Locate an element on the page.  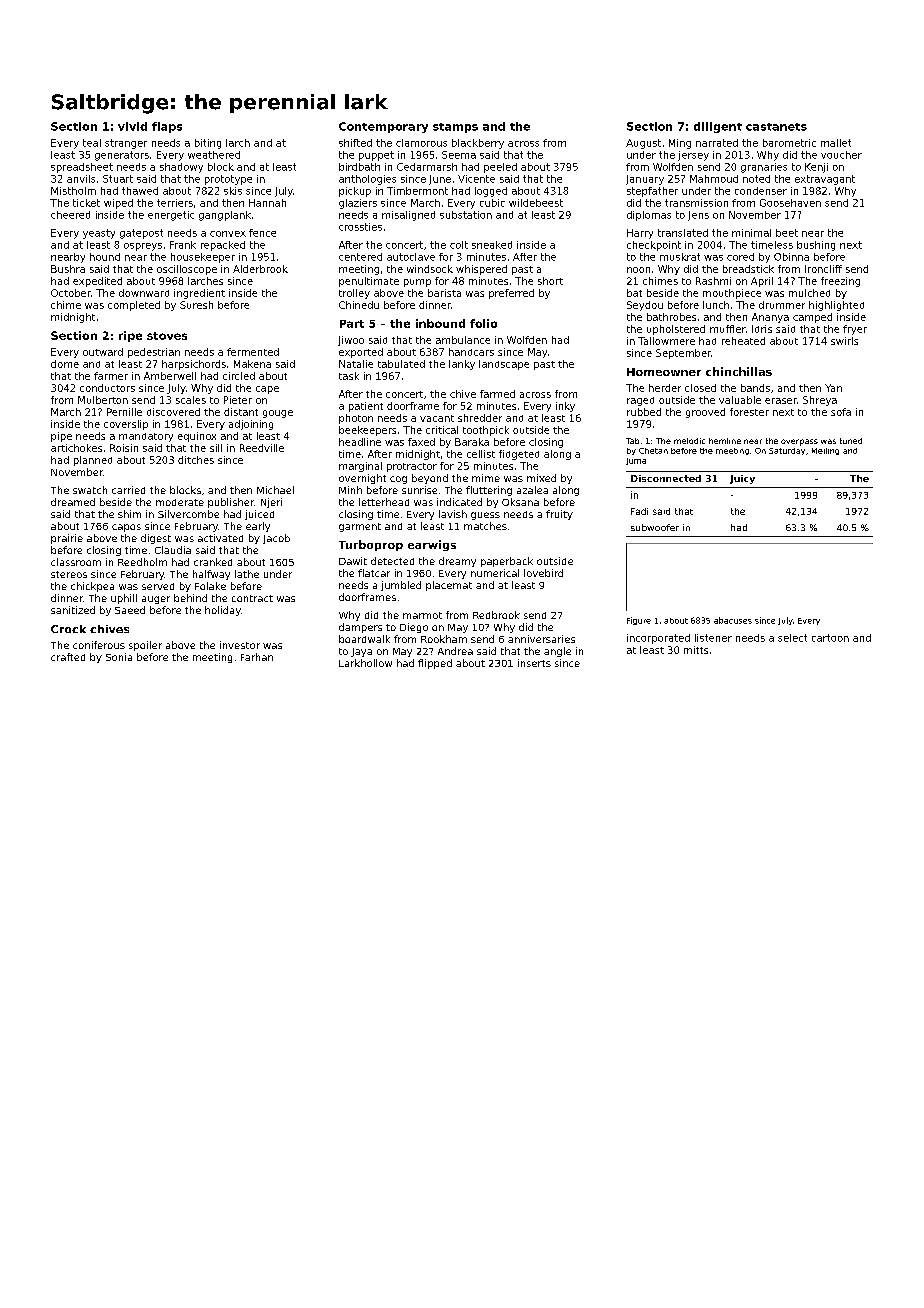
select is located at coordinates (792, 638).
